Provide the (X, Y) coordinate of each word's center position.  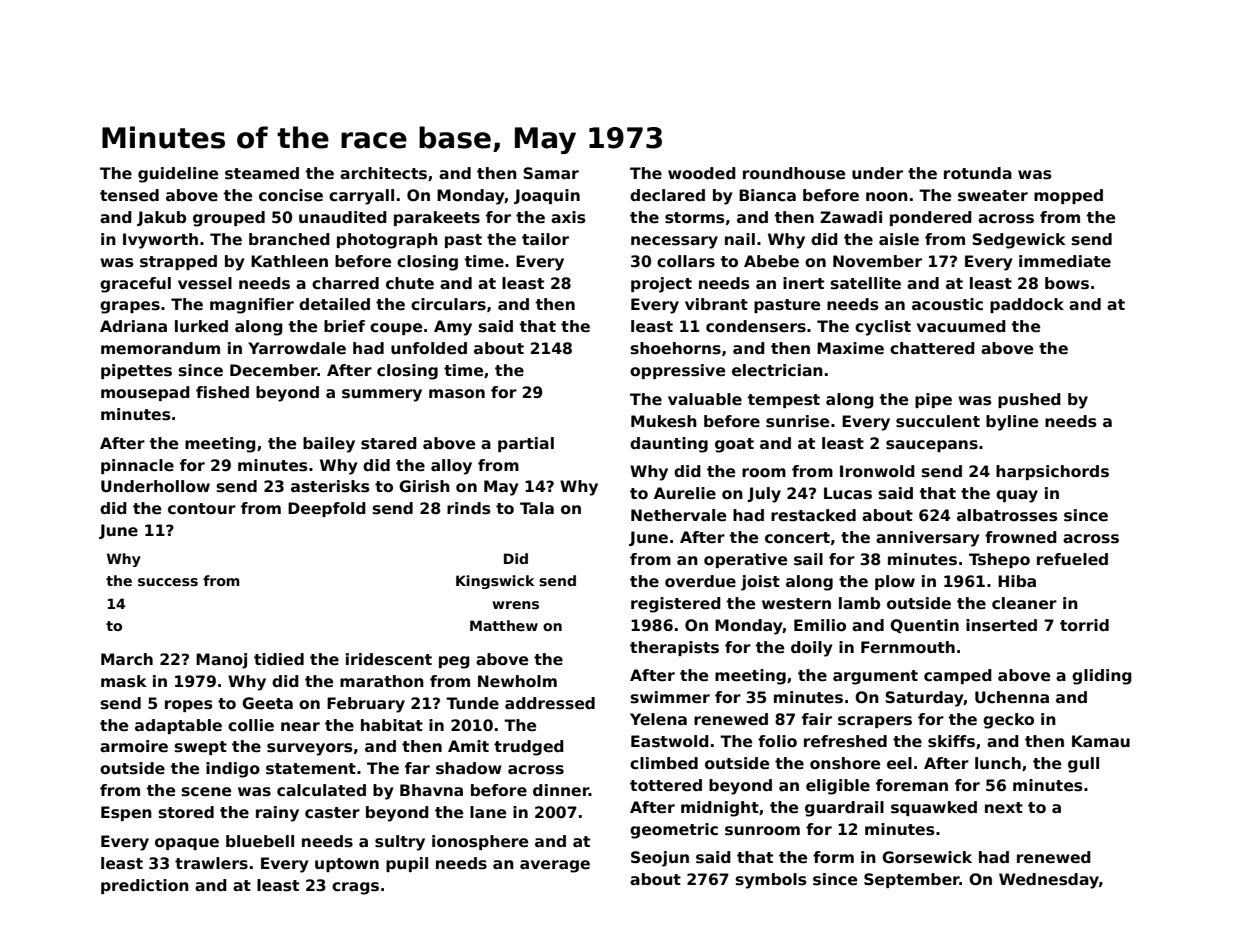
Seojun (660, 859)
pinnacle (137, 466)
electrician (777, 370)
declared (667, 195)
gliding (1102, 677)
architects (383, 173)
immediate (1065, 261)
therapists (674, 648)
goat (734, 445)
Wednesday (1049, 881)
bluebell (260, 841)
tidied (279, 659)
